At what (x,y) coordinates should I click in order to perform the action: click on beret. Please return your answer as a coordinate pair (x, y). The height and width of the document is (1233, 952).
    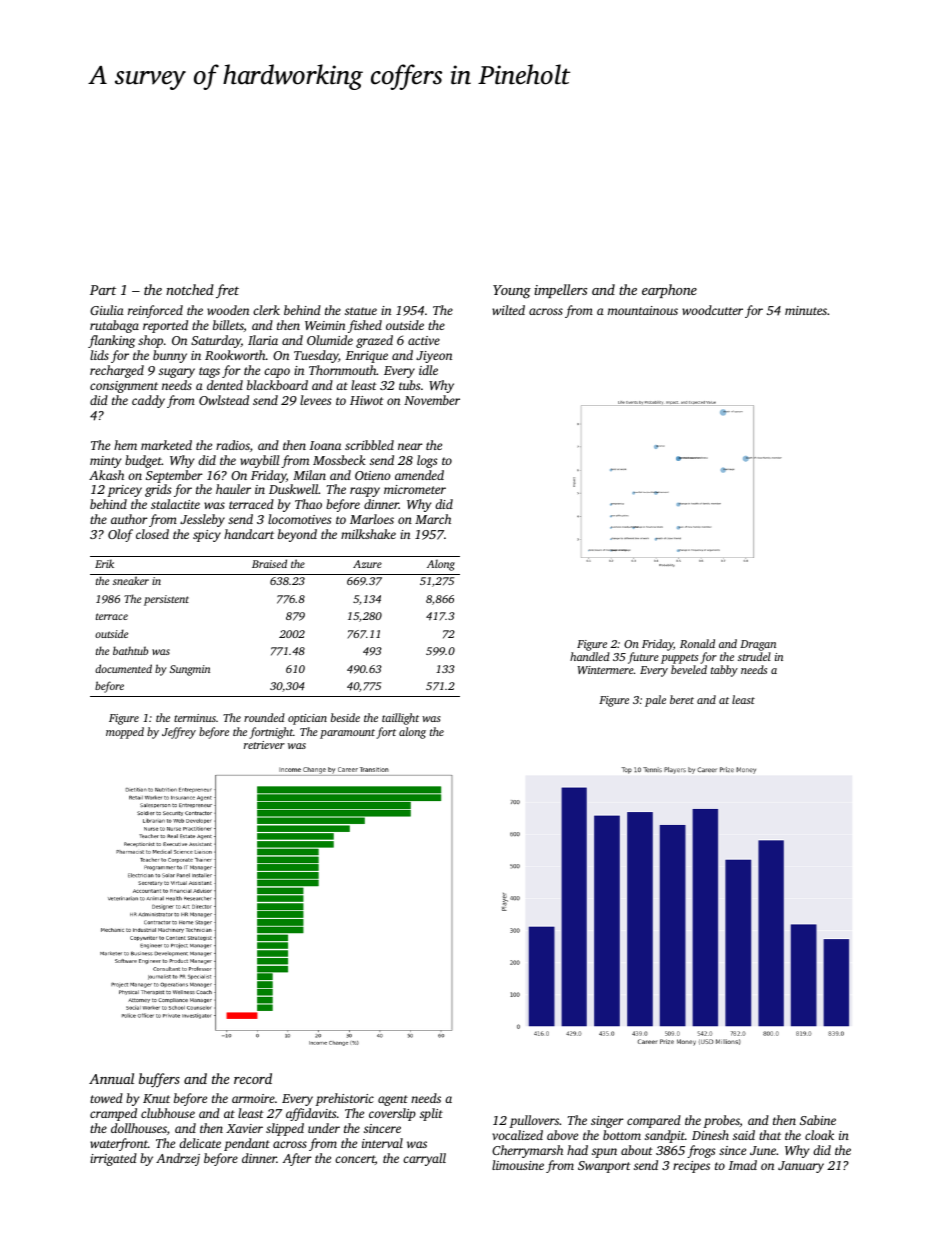
    Looking at the image, I should click on (682, 699).
